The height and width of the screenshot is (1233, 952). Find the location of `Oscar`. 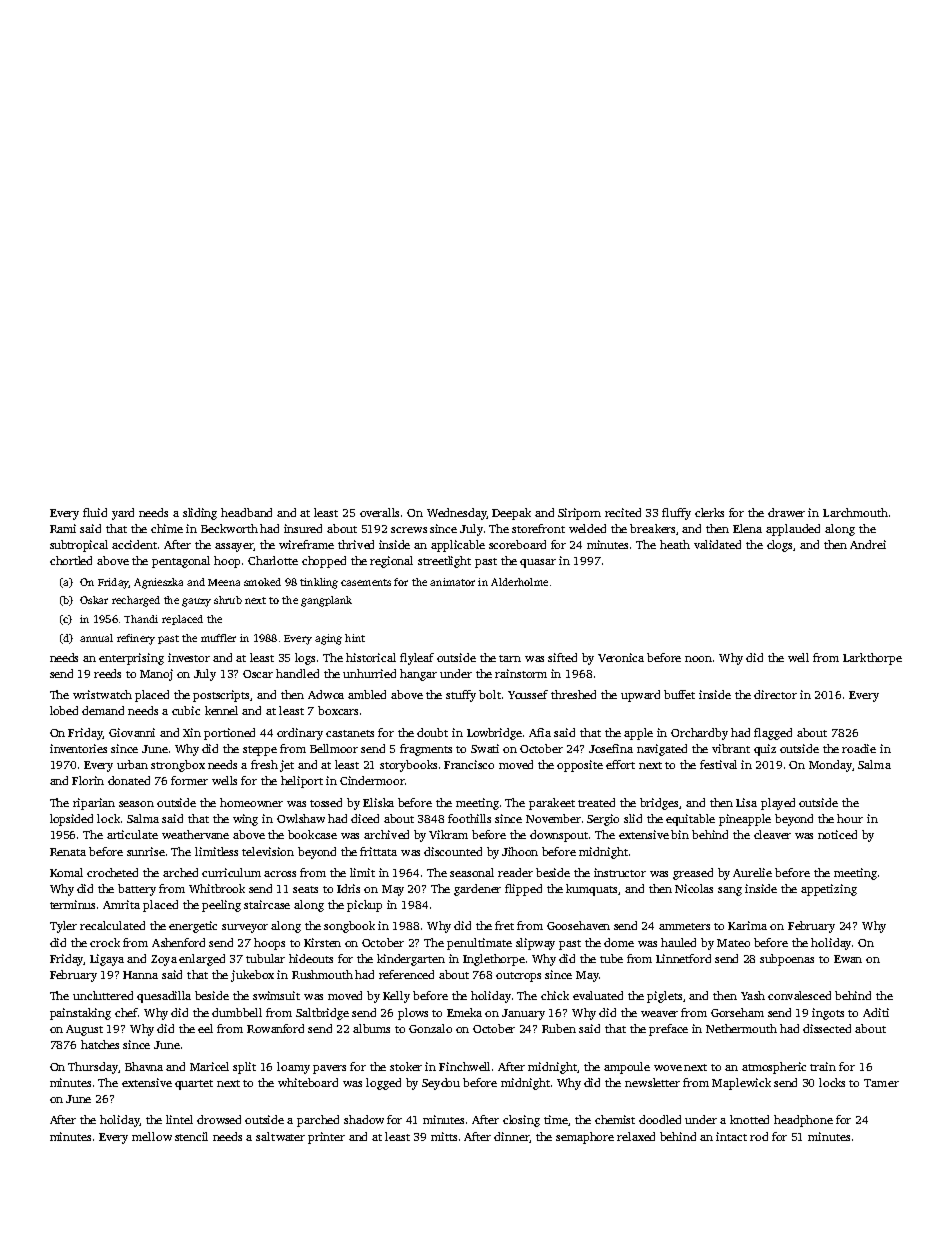

Oscar is located at coordinates (258, 674).
